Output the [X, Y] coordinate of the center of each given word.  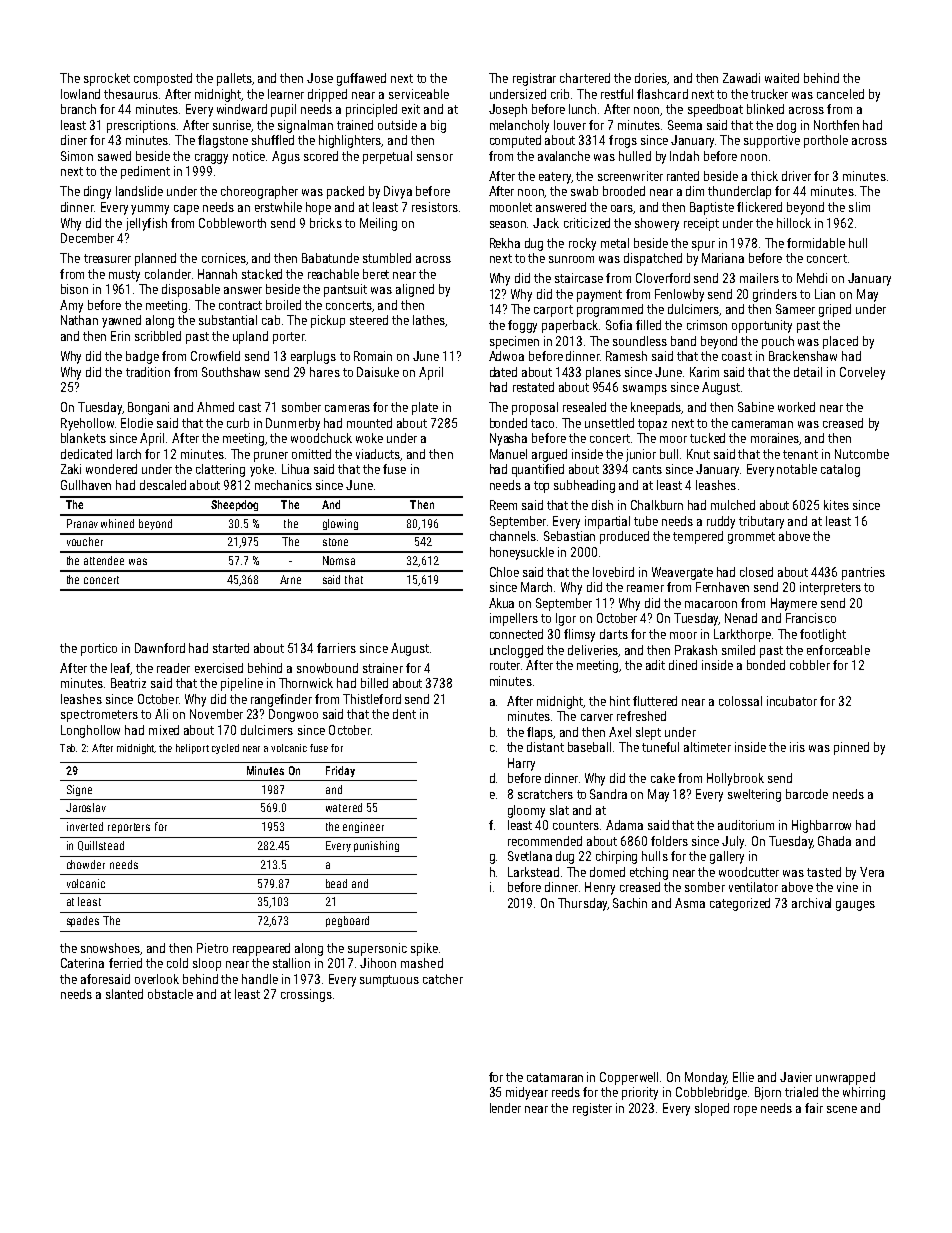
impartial [607, 522]
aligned [415, 290]
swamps [645, 390]
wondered [111, 469]
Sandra [608, 794]
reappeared [261, 949]
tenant [800, 454]
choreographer [259, 192]
